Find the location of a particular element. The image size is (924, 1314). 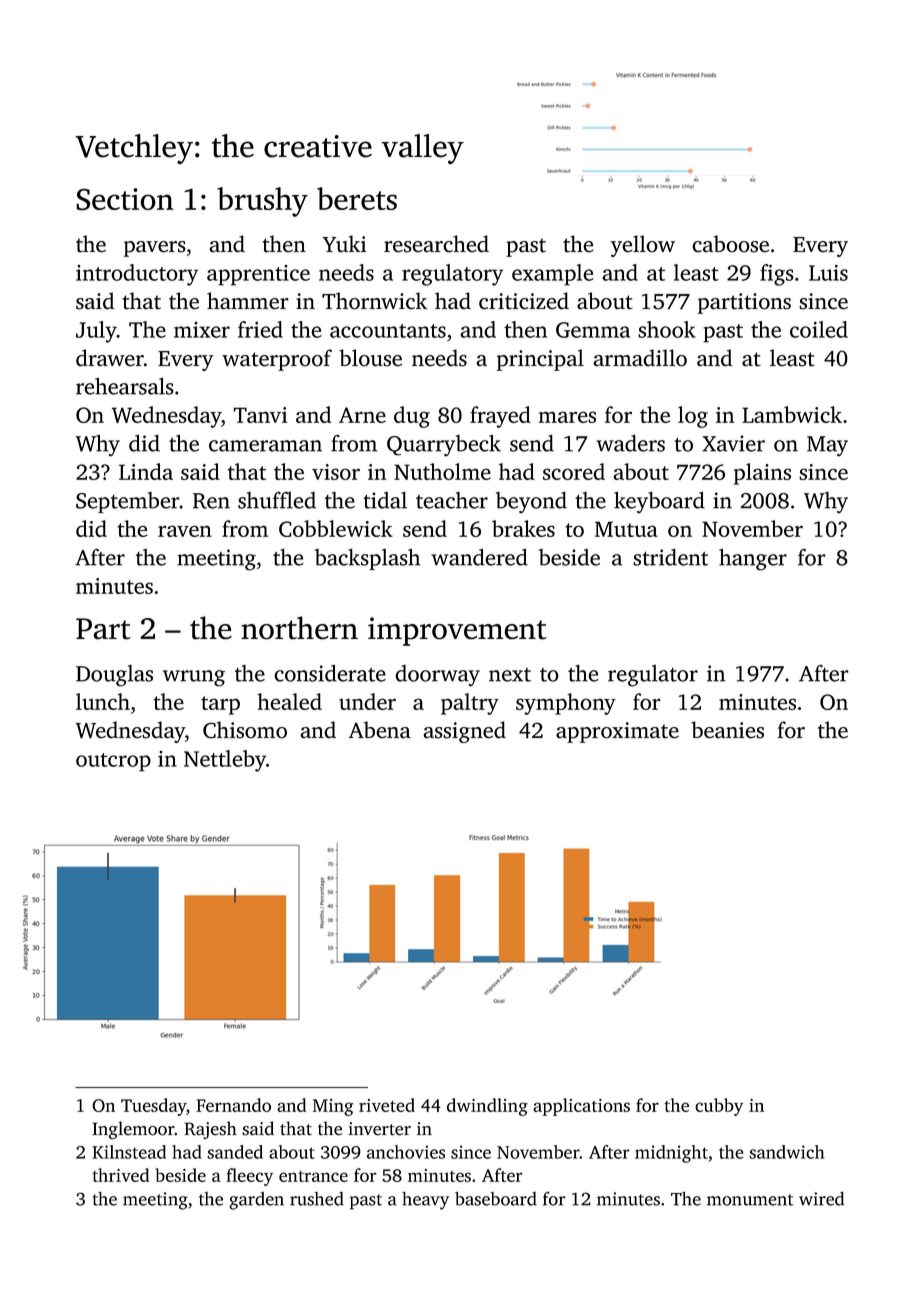

heavy is located at coordinates (425, 1201).
